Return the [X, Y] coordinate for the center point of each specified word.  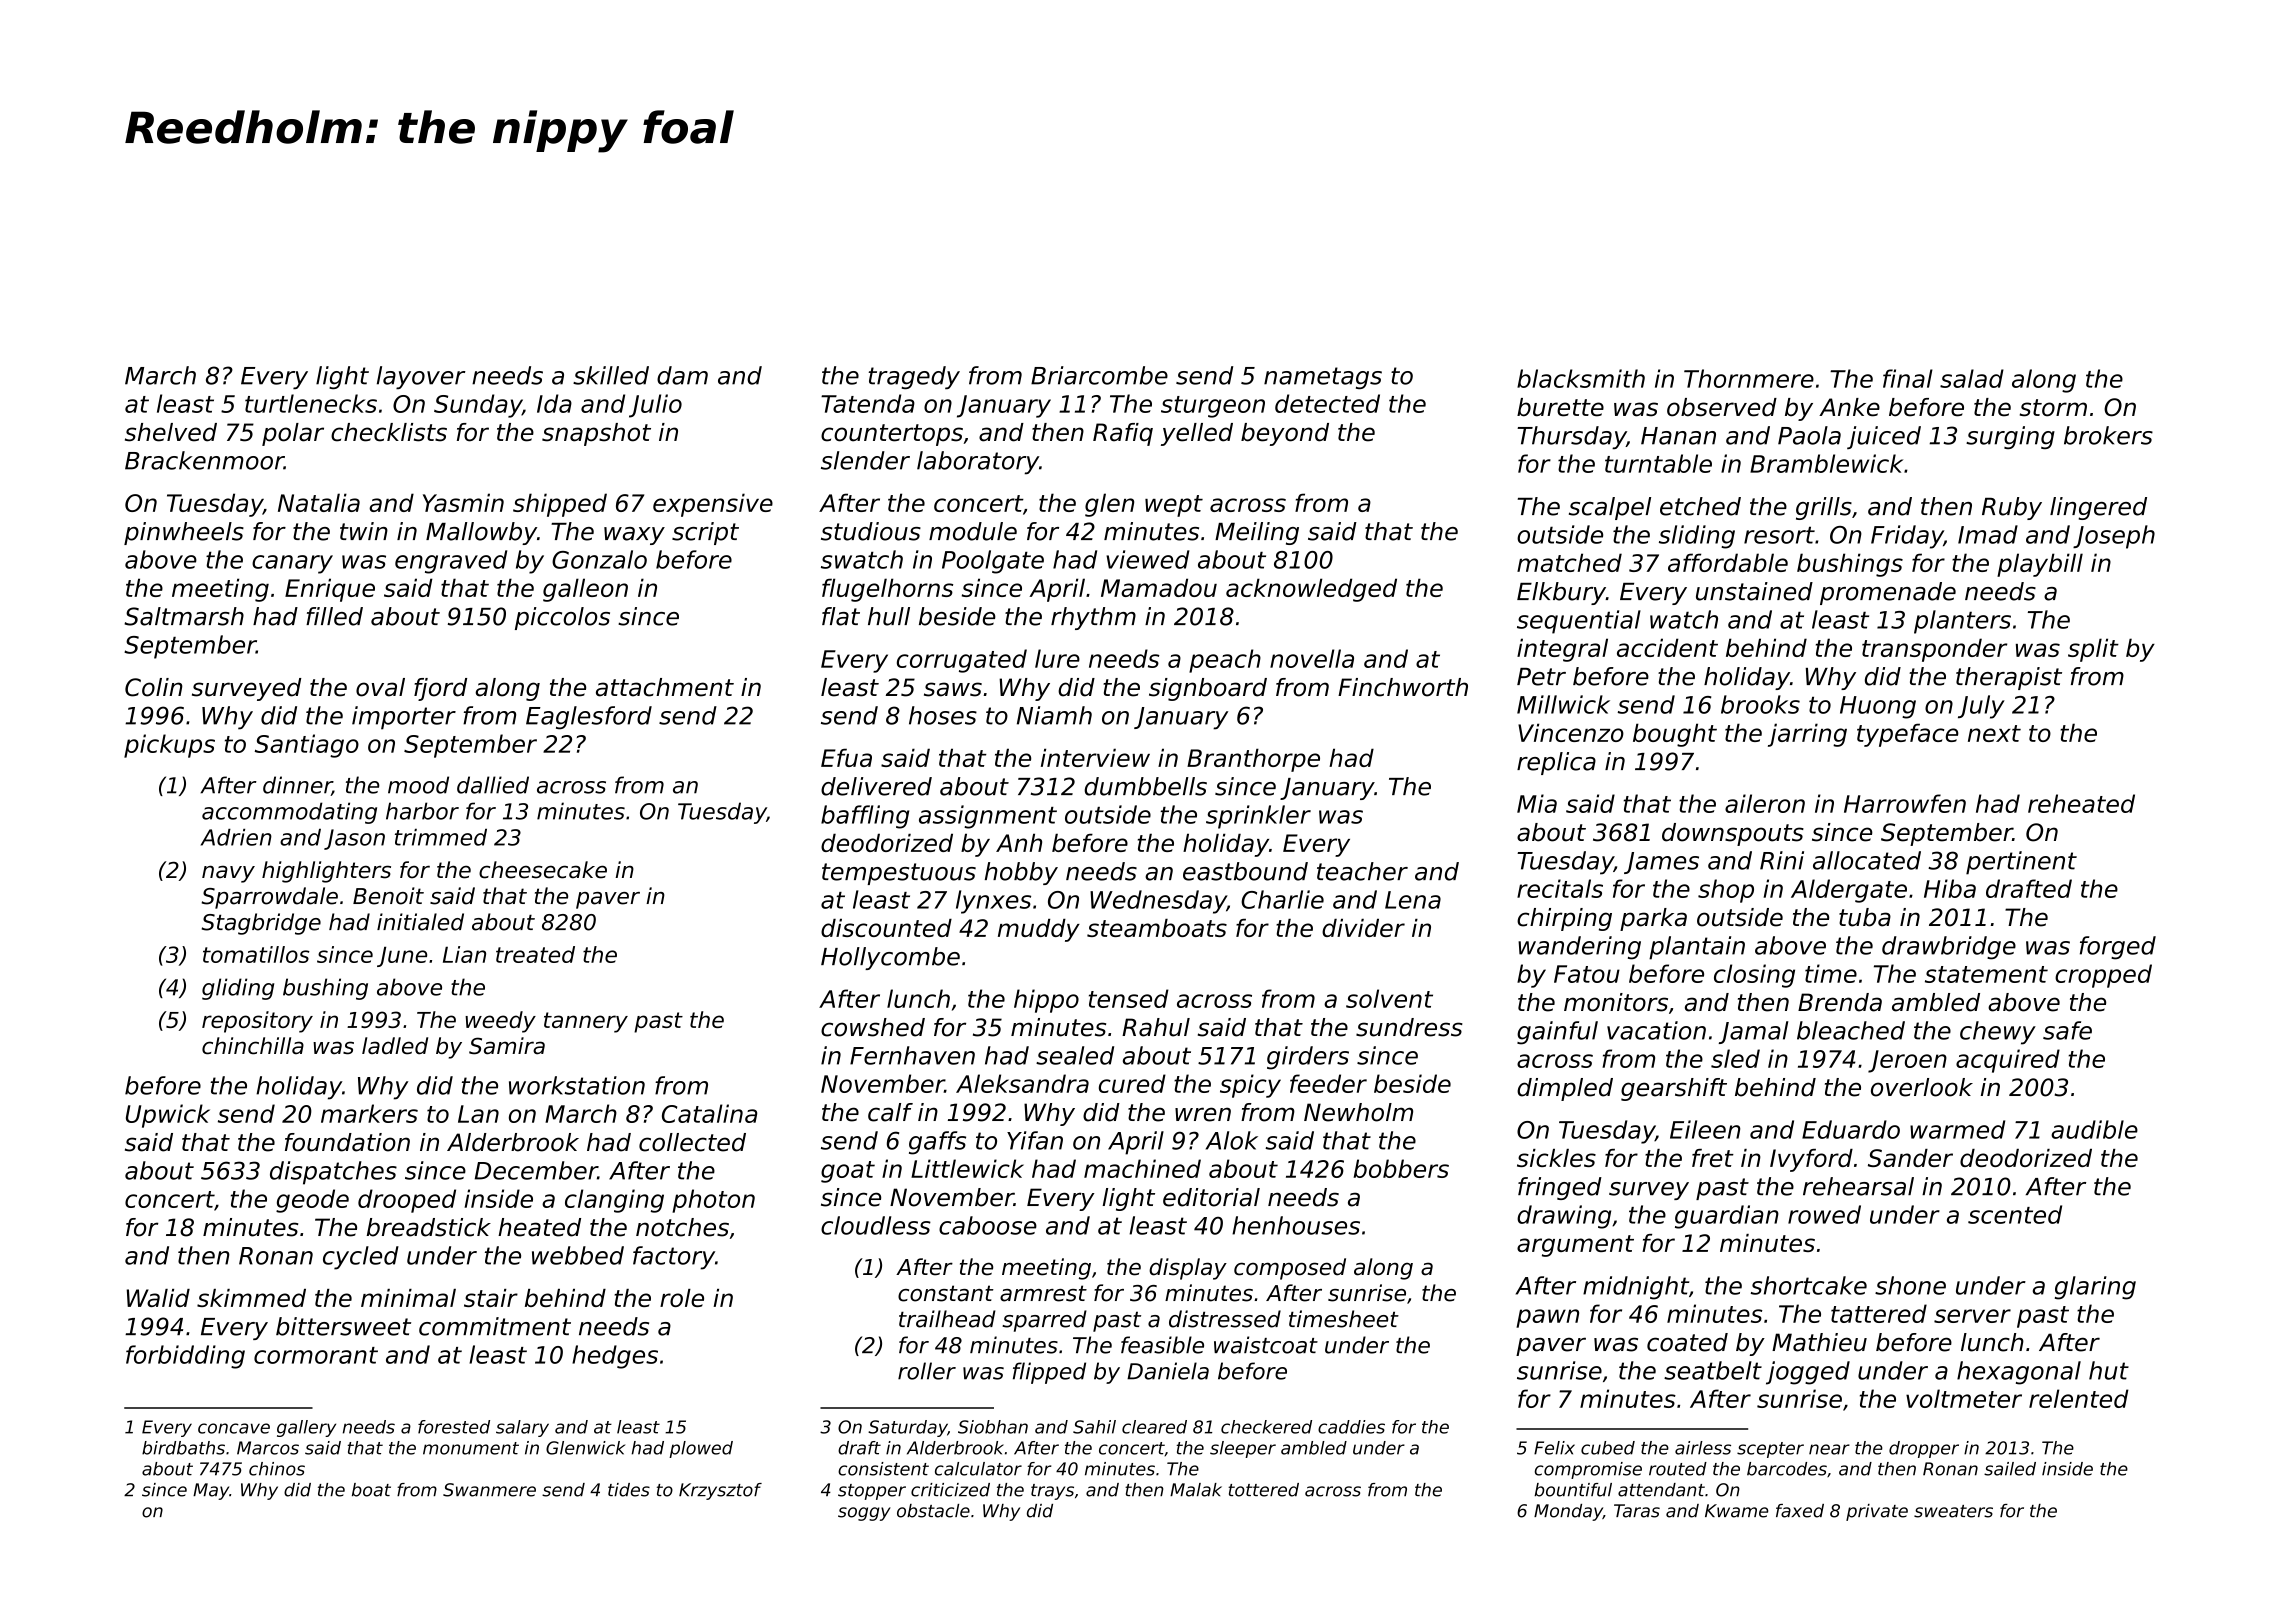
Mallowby [481, 533]
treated [535, 954]
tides [629, 1490]
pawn [1547, 1318]
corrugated [962, 661]
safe [2067, 1030]
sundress [1409, 1027]
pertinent [2021, 863]
